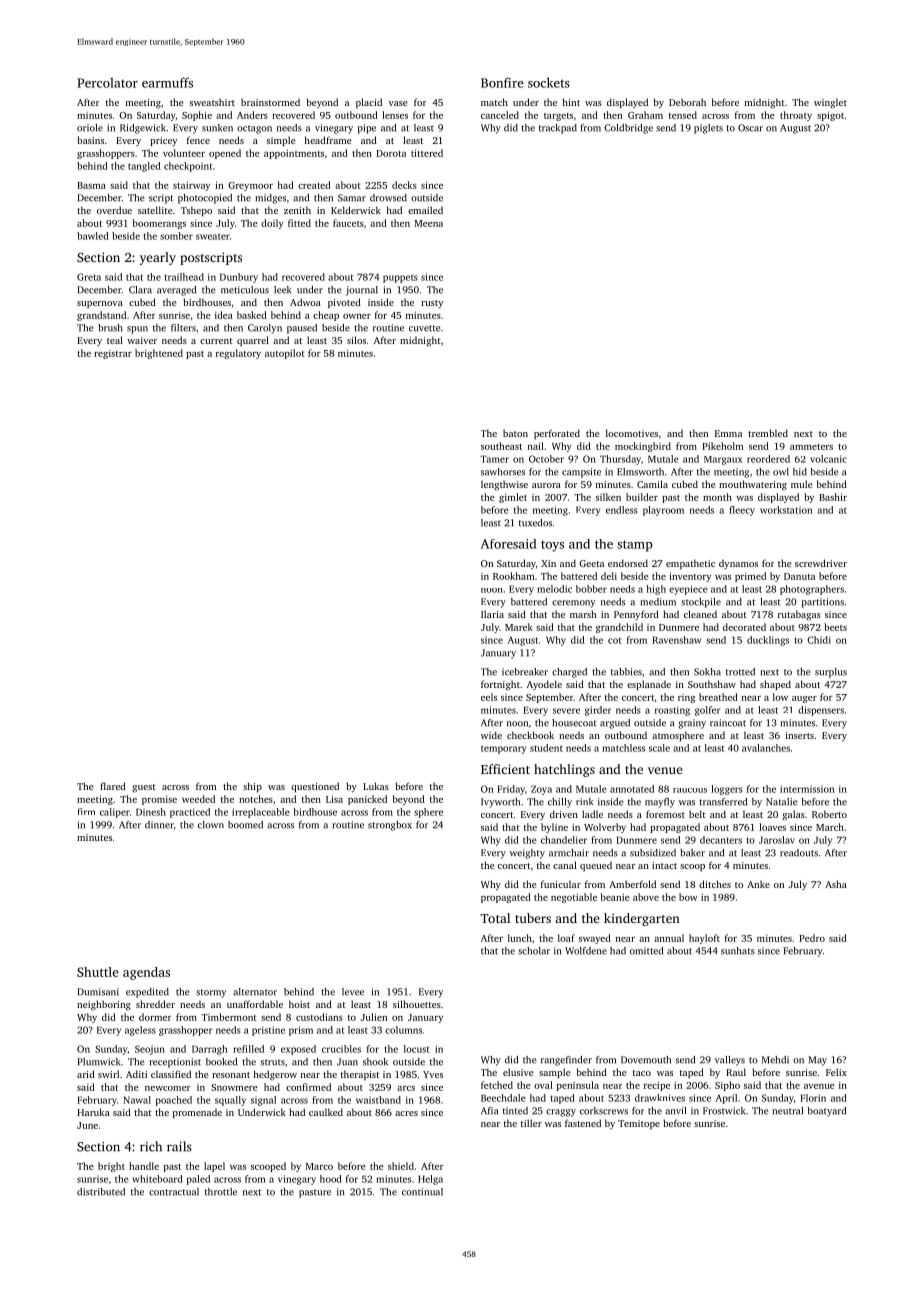 The image size is (924, 1308). What do you see at coordinates (174, 1192) in the image?
I see `contractual` at bounding box center [174, 1192].
